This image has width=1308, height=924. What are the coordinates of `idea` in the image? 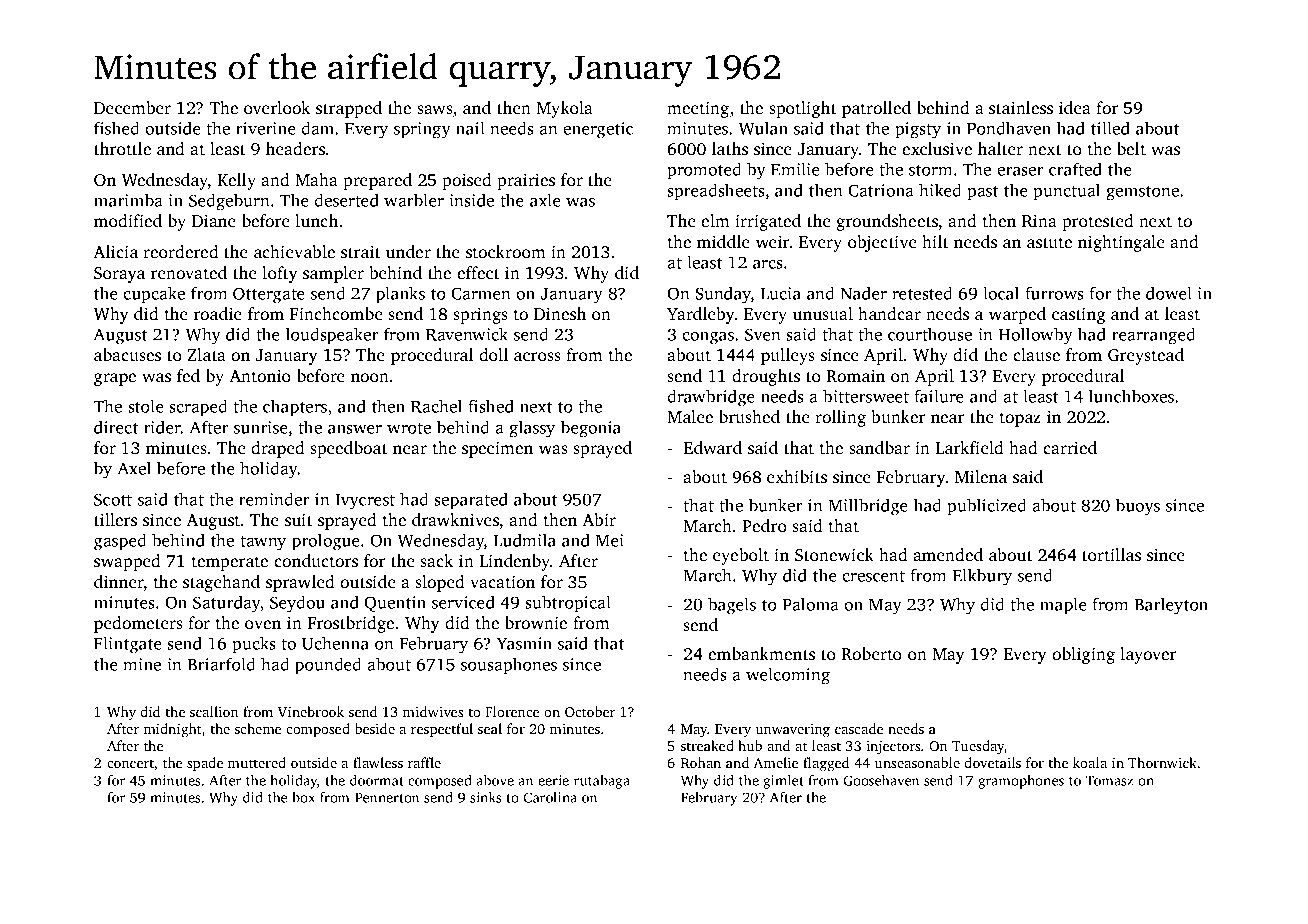 It's located at (1075, 107).
